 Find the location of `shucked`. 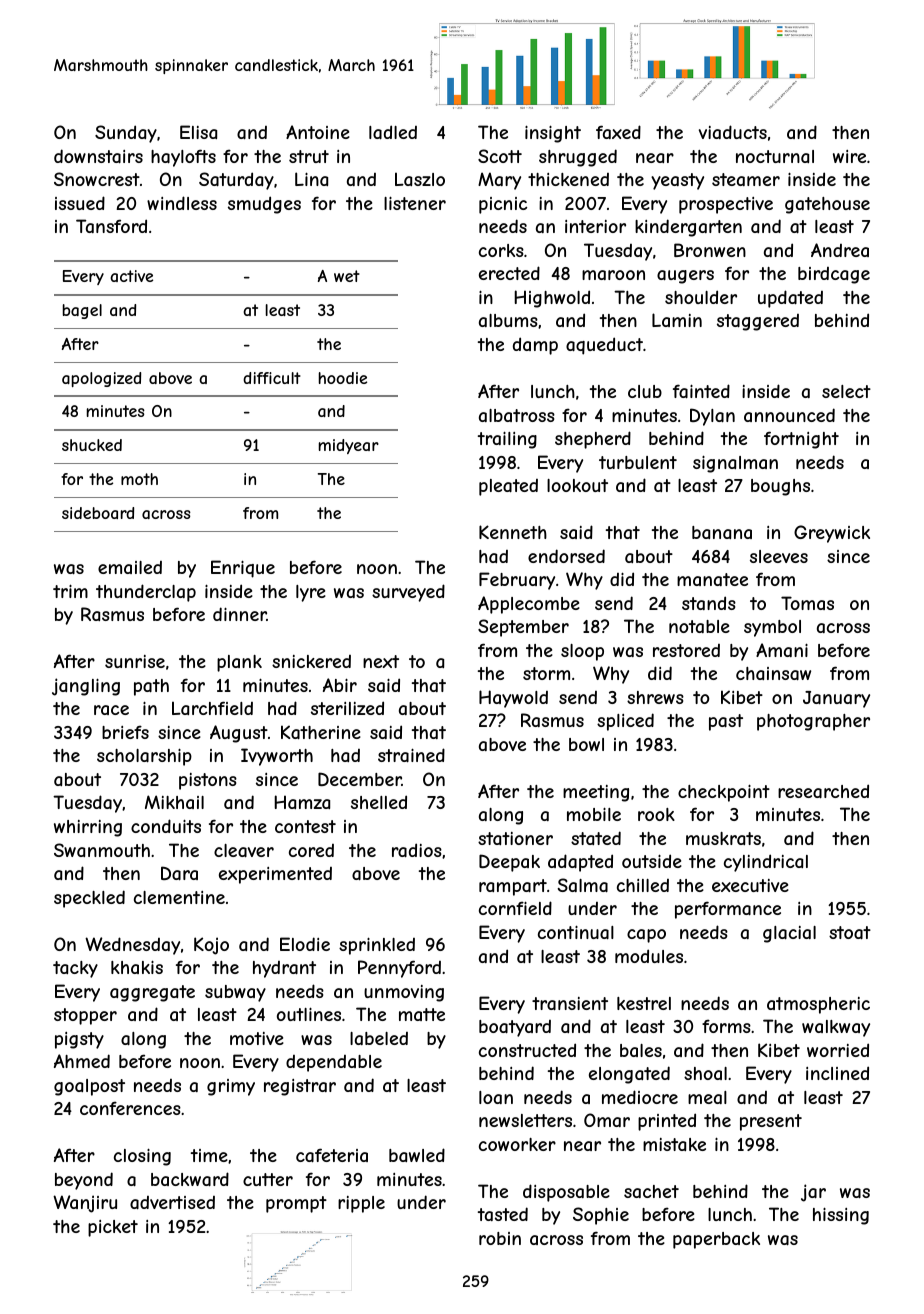

shucked is located at coordinates (92, 445).
